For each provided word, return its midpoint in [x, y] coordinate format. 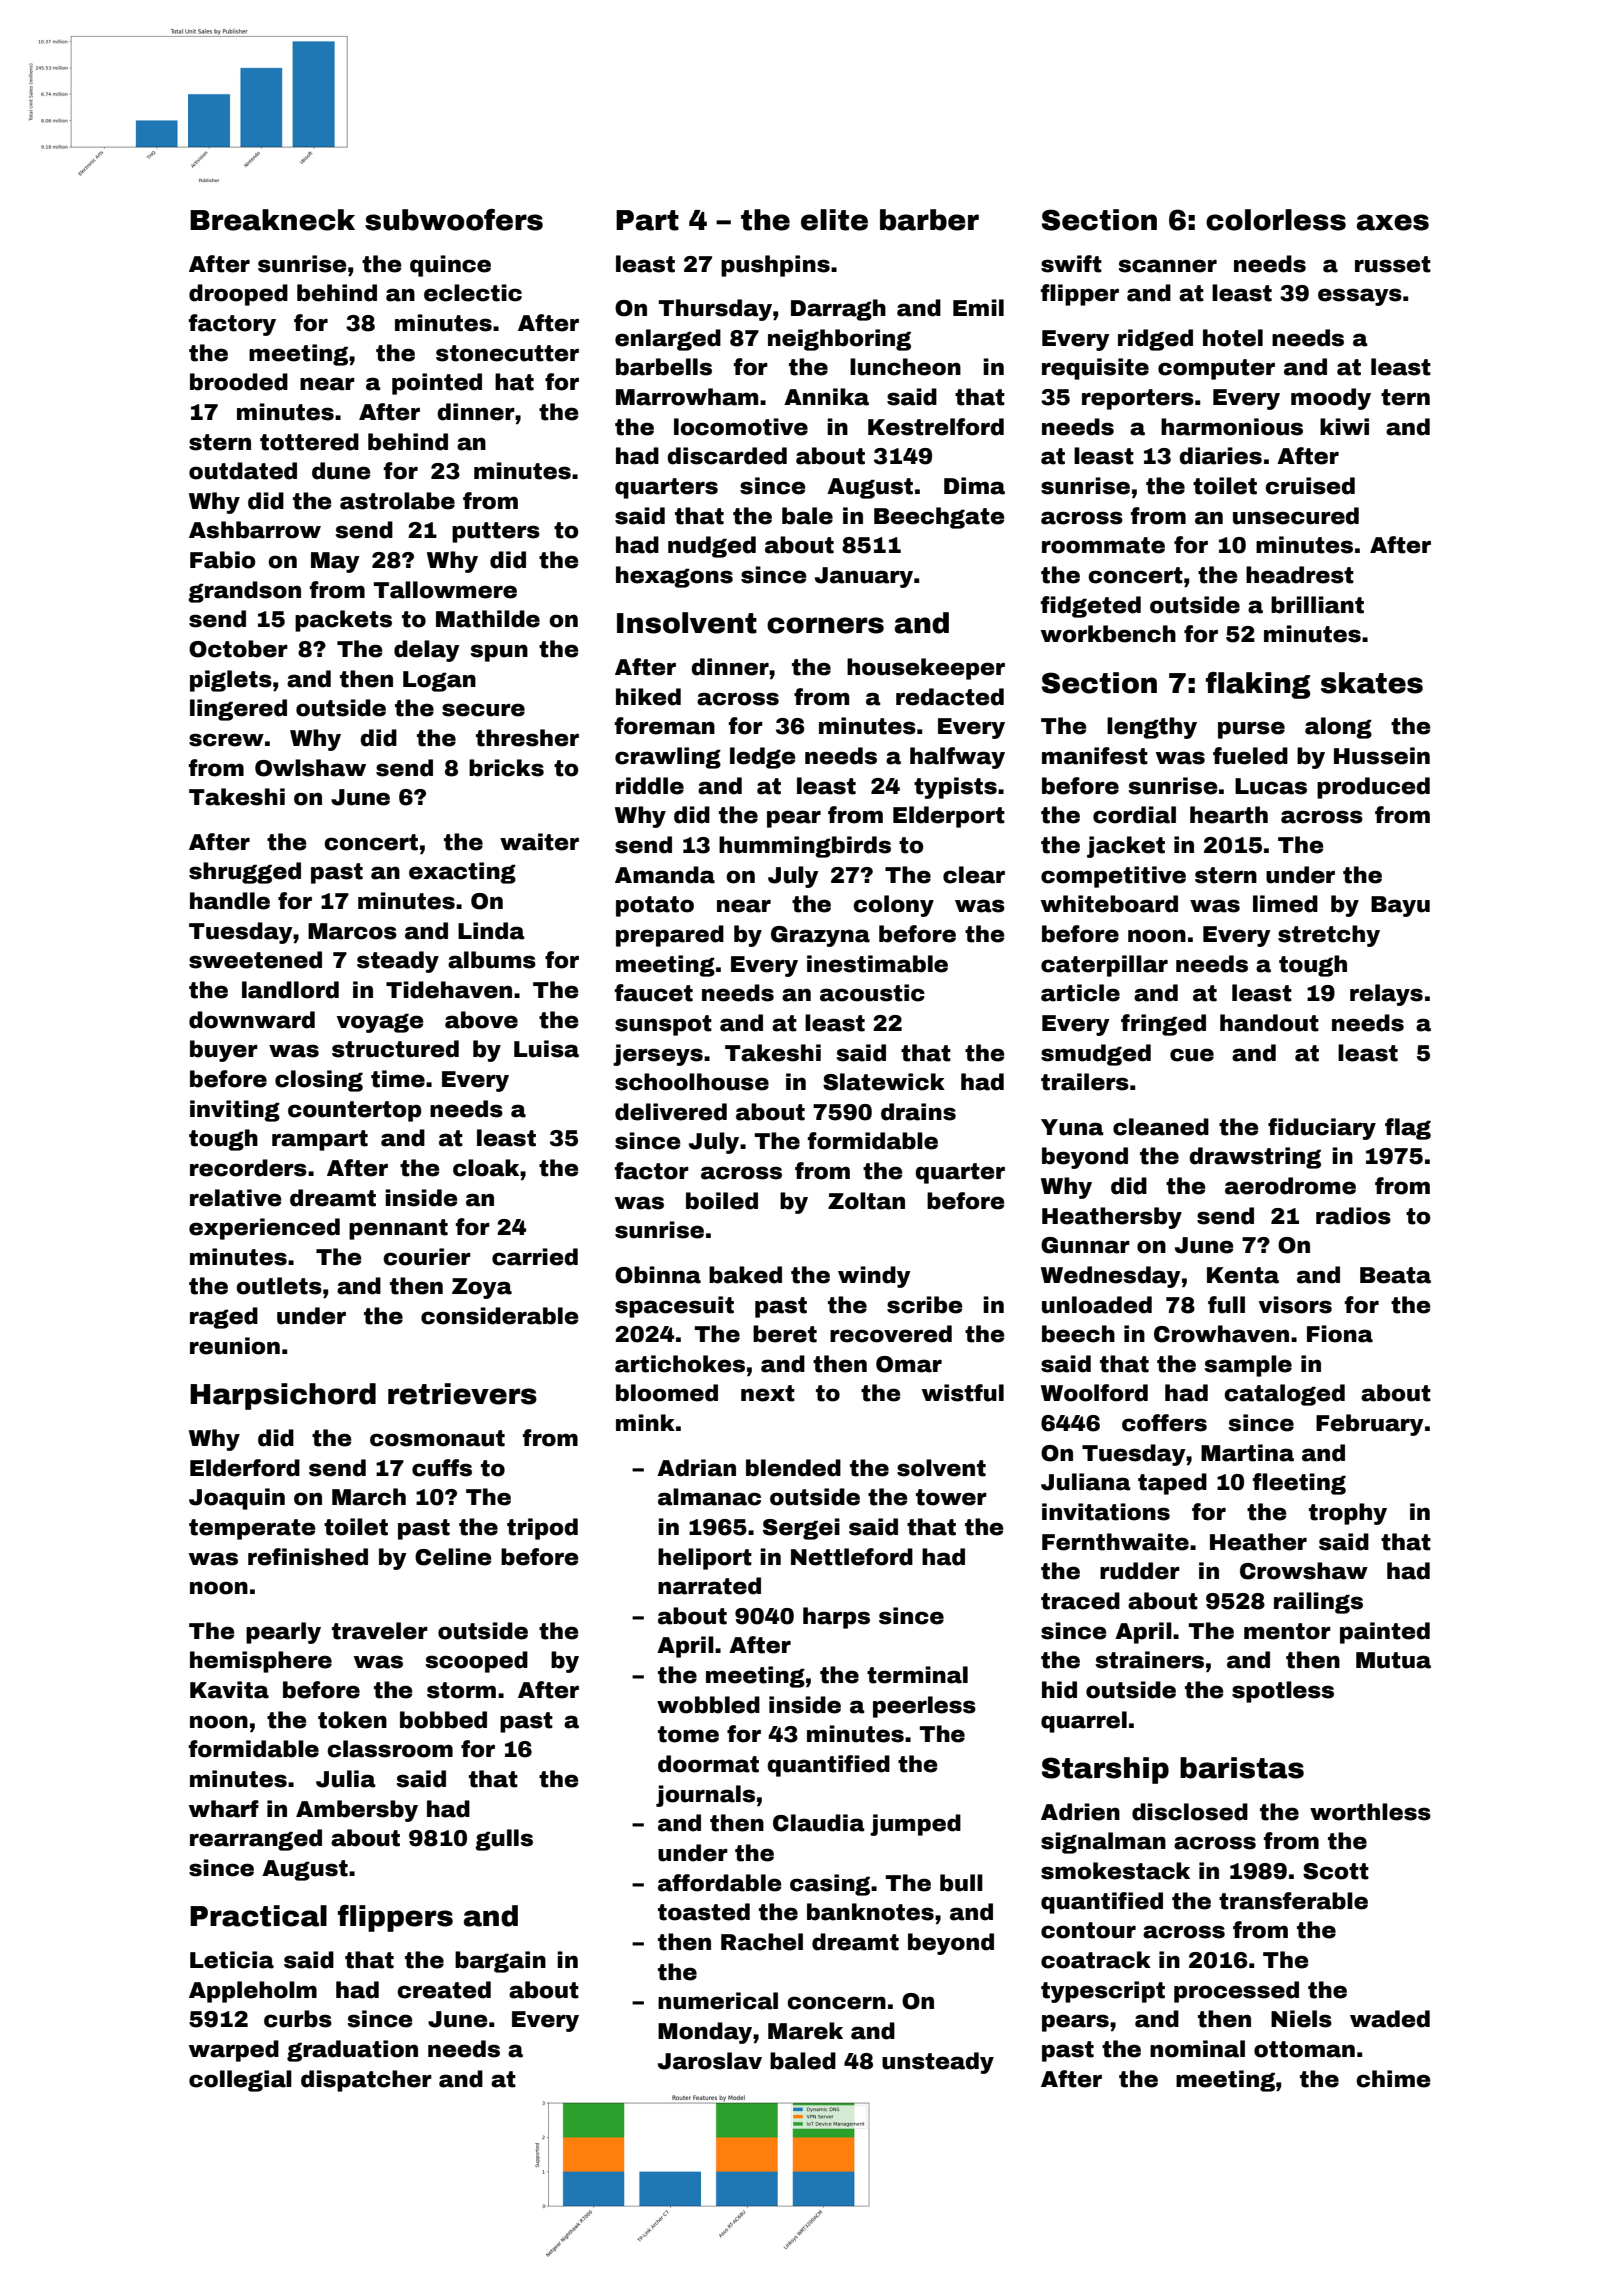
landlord [290, 990]
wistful [963, 1393]
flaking [1258, 685]
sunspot [663, 1025]
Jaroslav [710, 2061]
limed [1285, 904]
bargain [500, 1962]
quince [450, 266]
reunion [235, 1346]
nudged [712, 547]
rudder [1140, 1571]
